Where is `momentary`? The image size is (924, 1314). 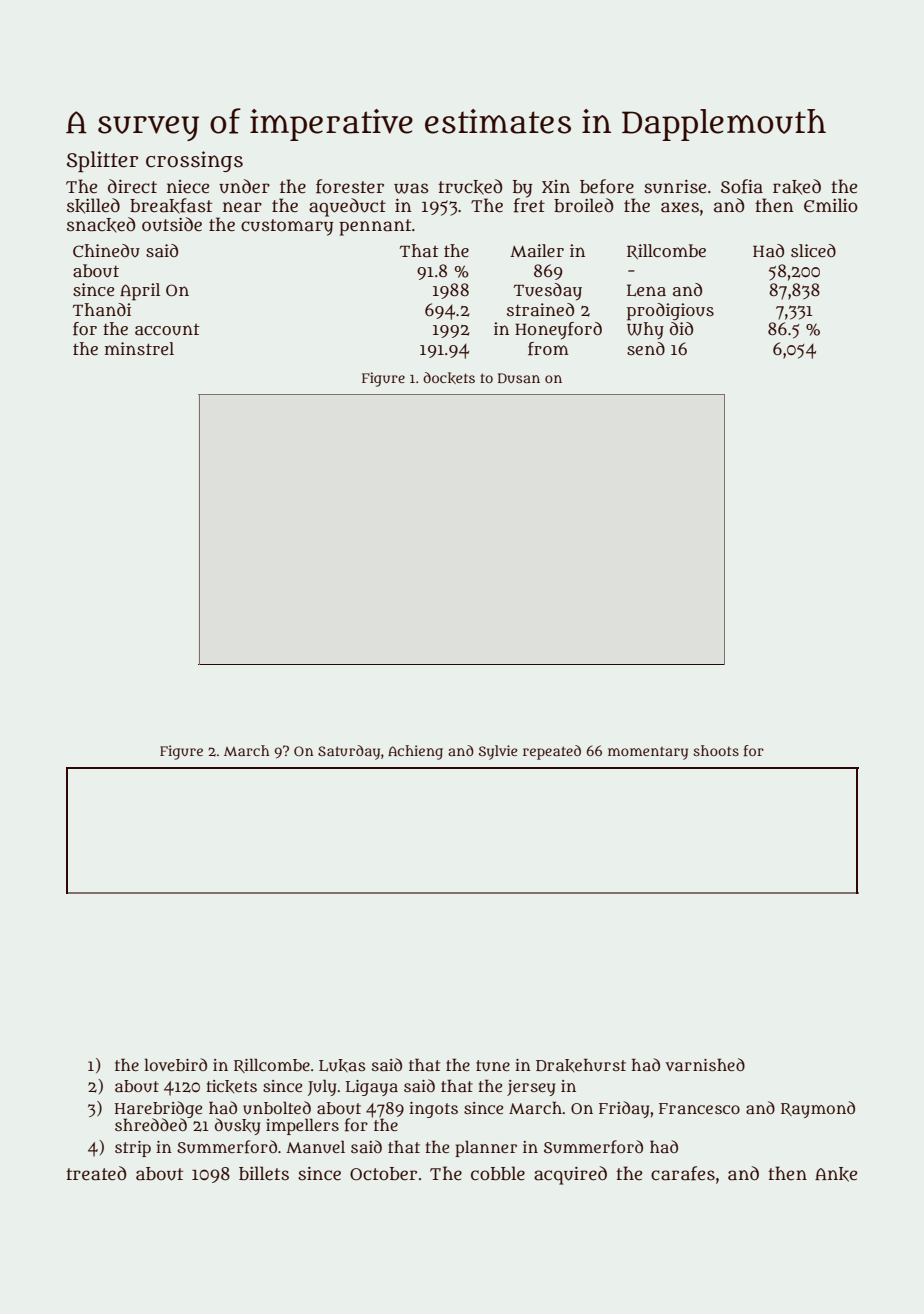
momentary is located at coordinates (648, 753).
